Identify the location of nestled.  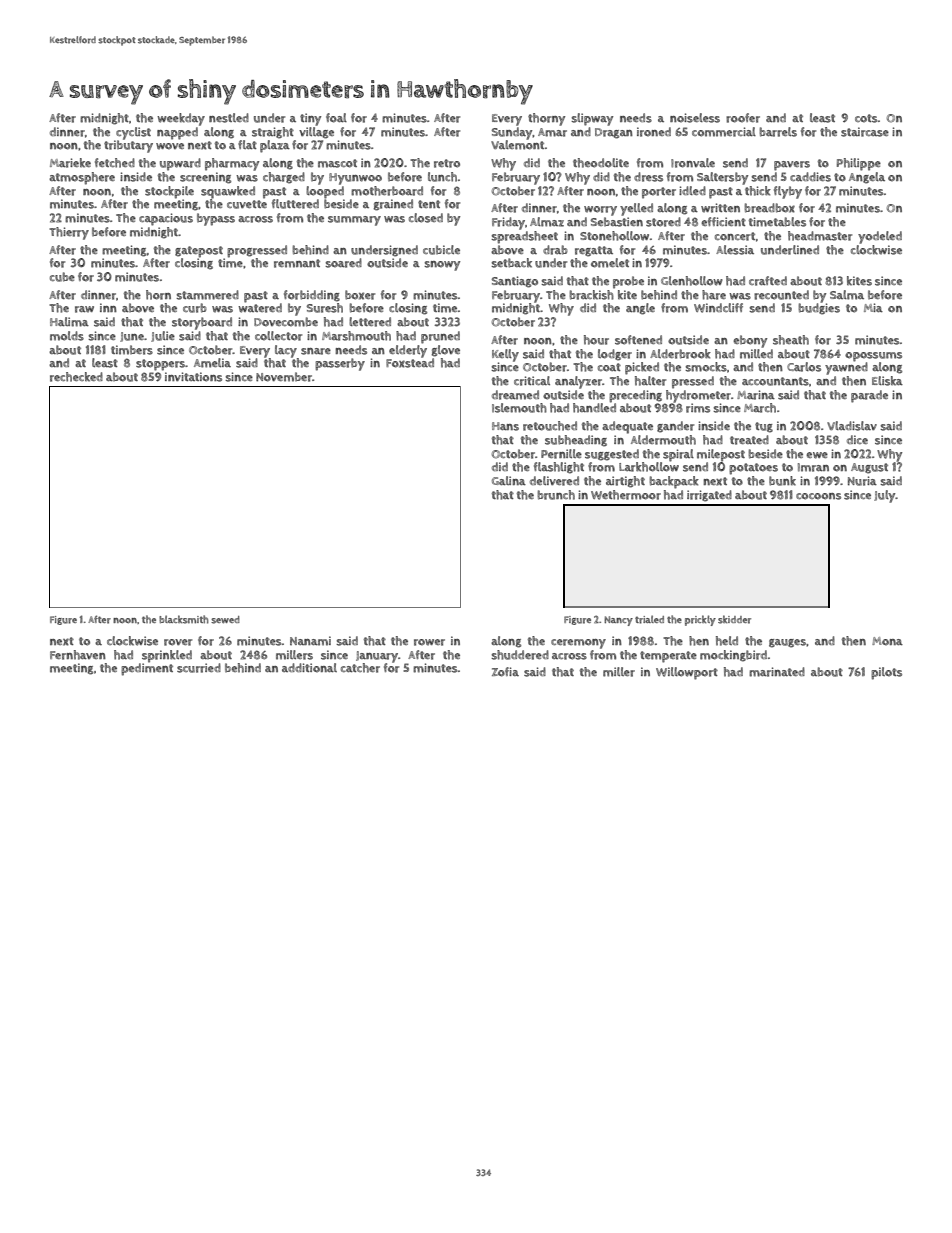
(229, 118).
